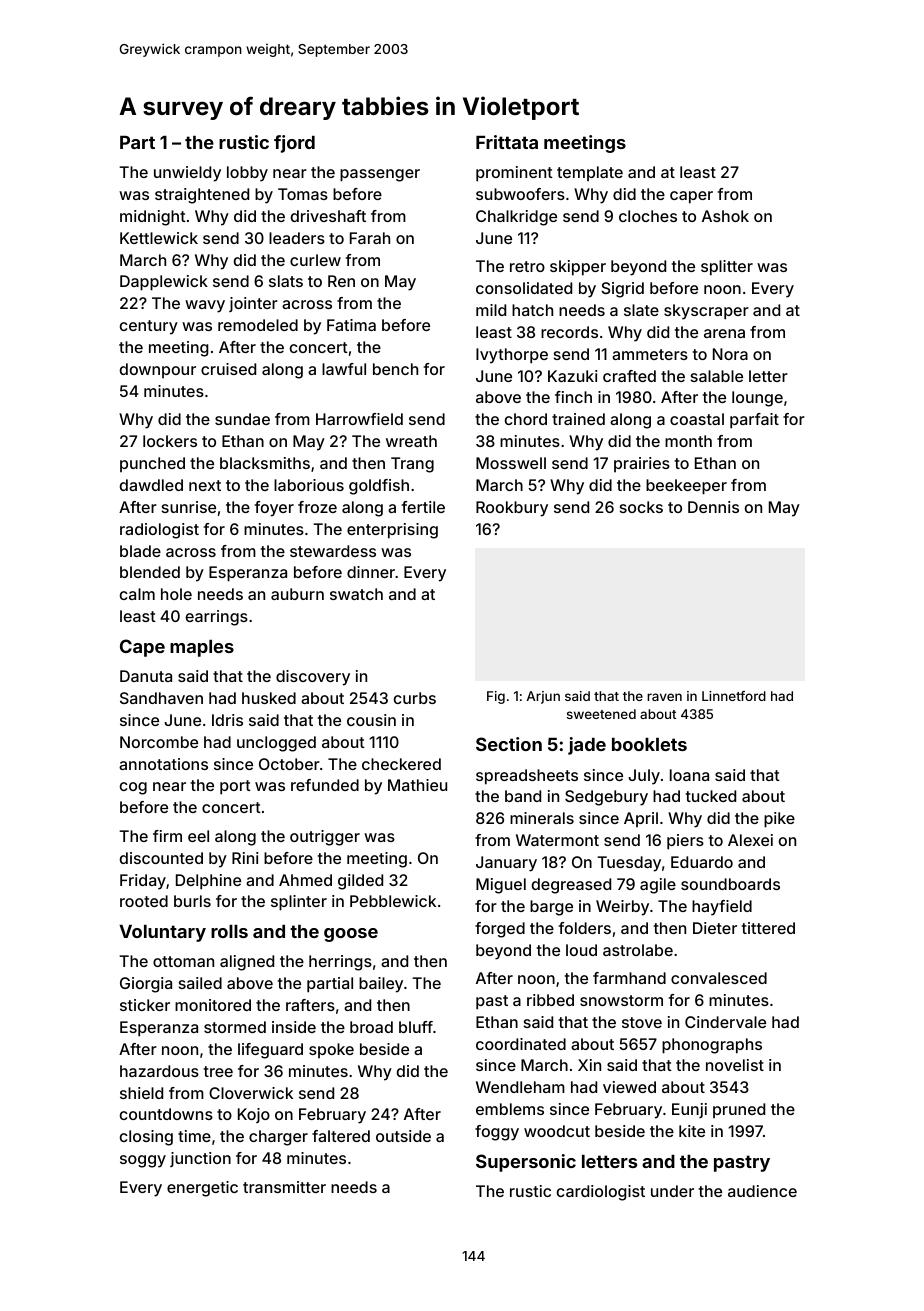 The width and height of the image is (924, 1311). Describe the element at coordinates (590, 173) in the image. I see `template` at that location.
